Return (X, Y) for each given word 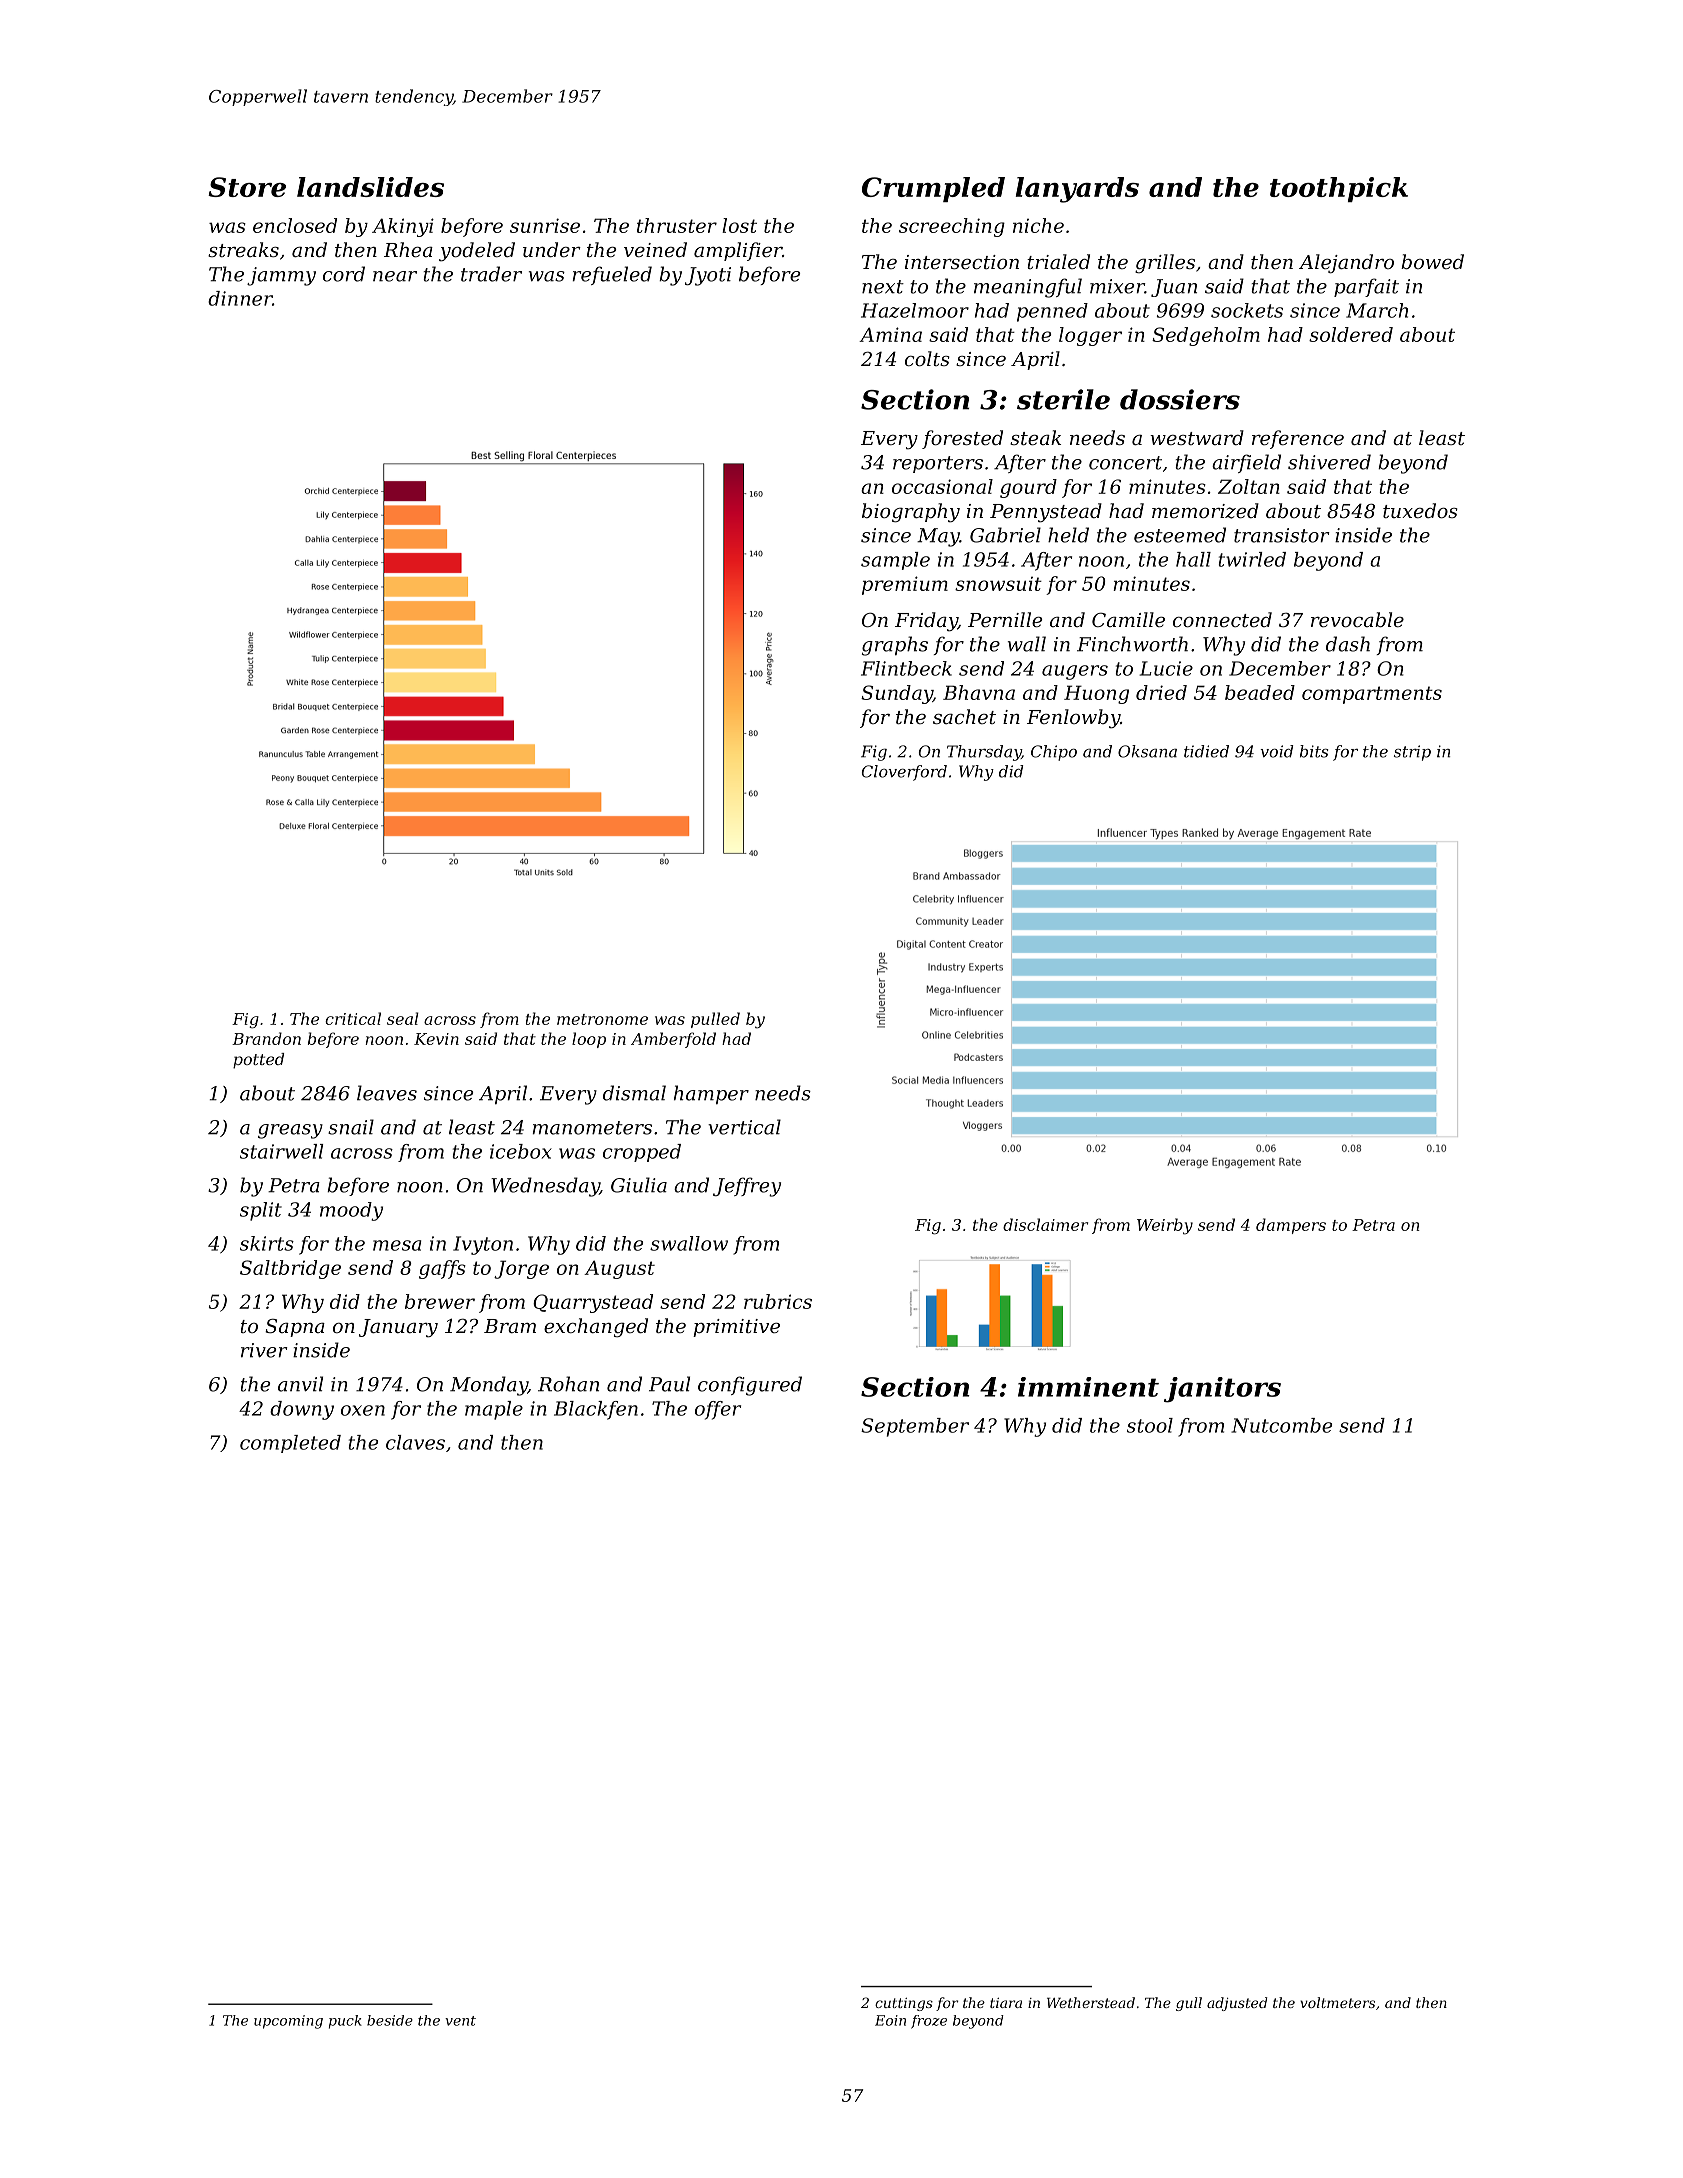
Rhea (408, 249)
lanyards (1077, 190)
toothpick (1339, 189)
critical (353, 1018)
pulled (715, 1020)
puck (345, 2022)
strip (1412, 753)
